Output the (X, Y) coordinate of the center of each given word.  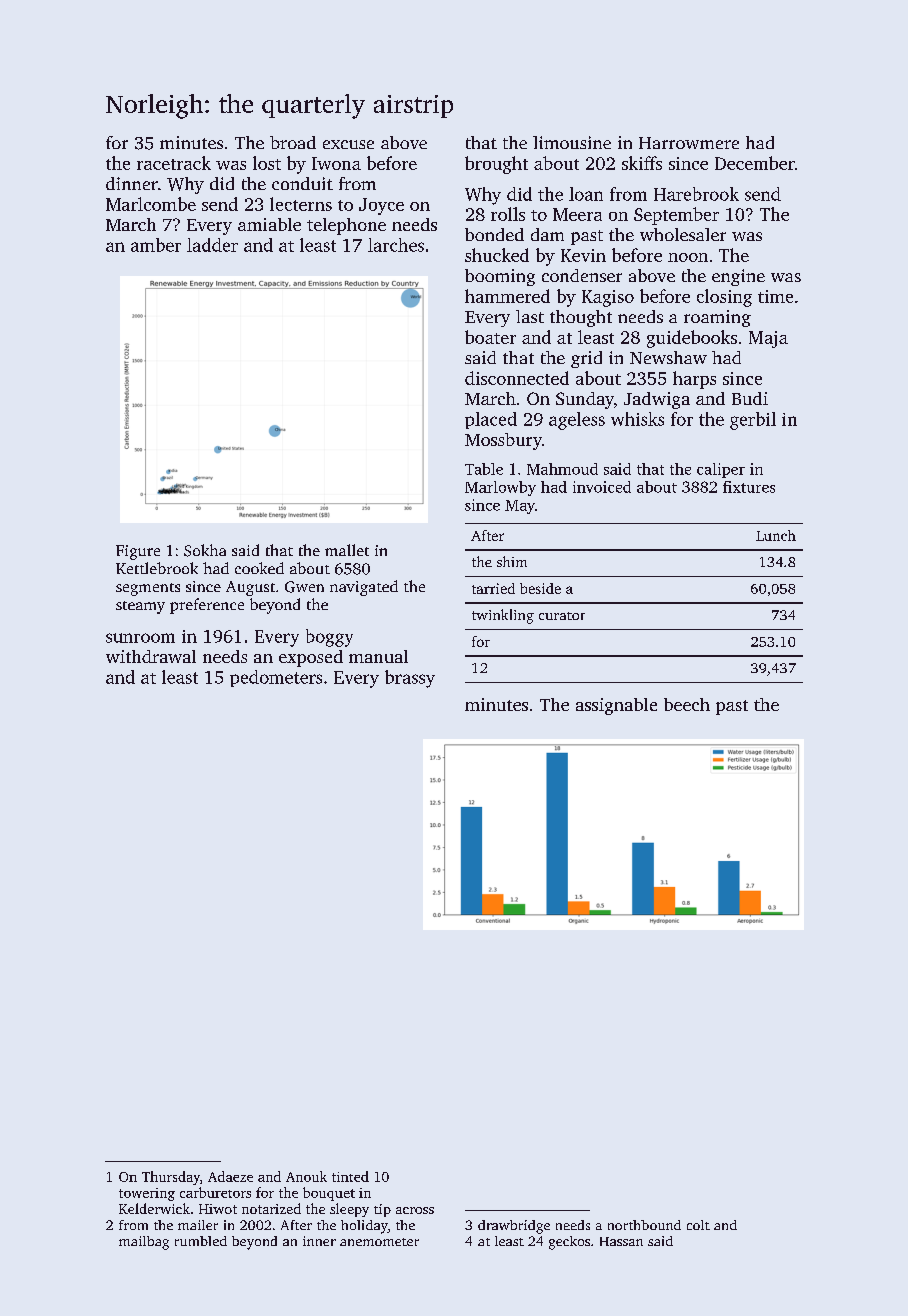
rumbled (201, 1241)
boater (490, 337)
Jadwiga (657, 400)
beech (687, 704)
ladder (212, 245)
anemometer (379, 1242)
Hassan (621, 1241)
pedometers (276, 678)
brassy (410, 679)
